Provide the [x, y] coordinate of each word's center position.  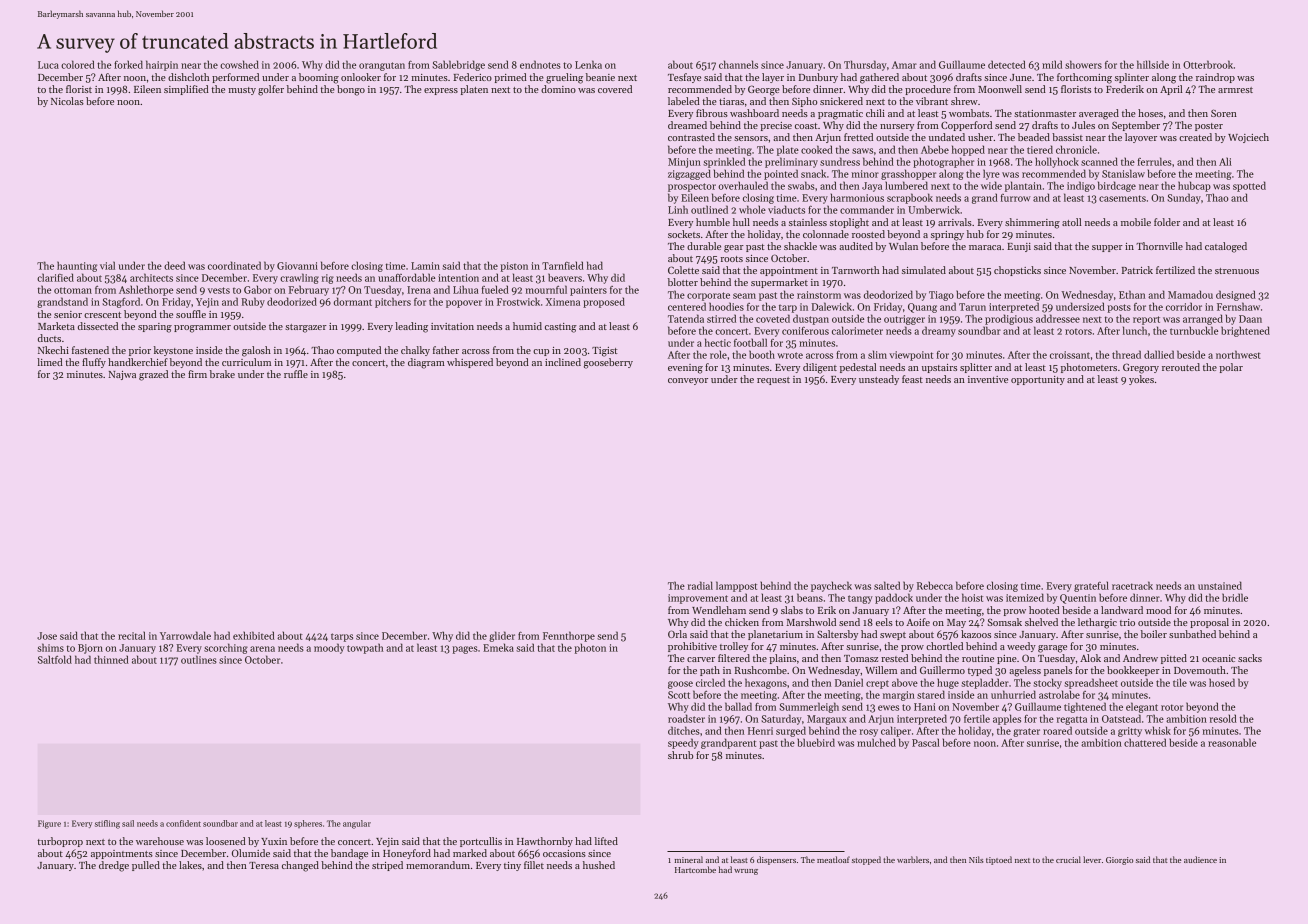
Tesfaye [684, 78]
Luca [48, 65]
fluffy [94, 363]
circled [710, 682]
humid [527, 326]
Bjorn [90, 649]
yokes [1141, 380]
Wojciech [1248, 138]
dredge [114, 866]
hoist [972, 597]
